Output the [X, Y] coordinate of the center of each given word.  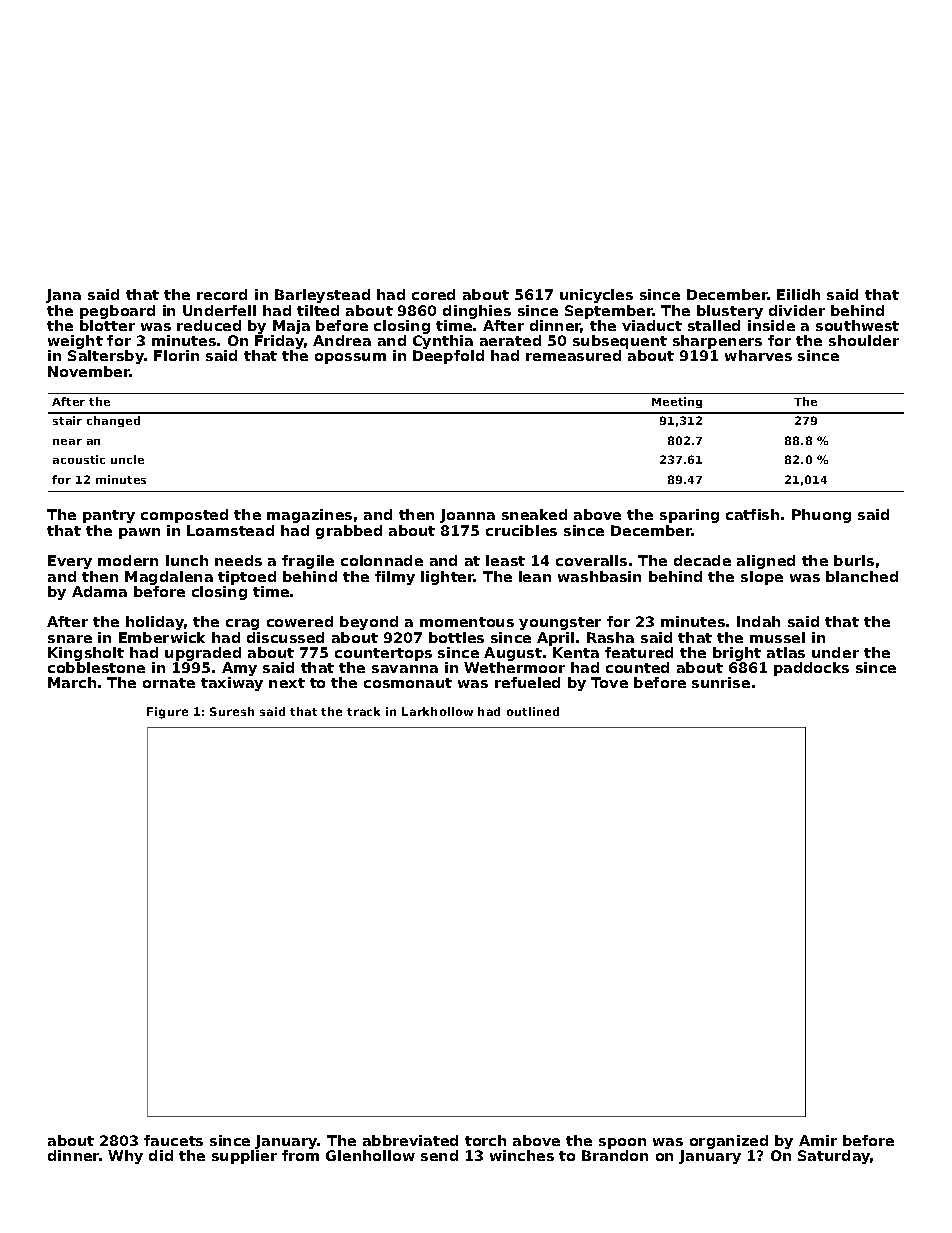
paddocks [811, 669]
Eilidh [798, 294]
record [222, 294]
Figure [167, 713]
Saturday [834, 1157]
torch [485, 1140]
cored [433, 294]
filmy [395, 578]
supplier [244, 1157]
